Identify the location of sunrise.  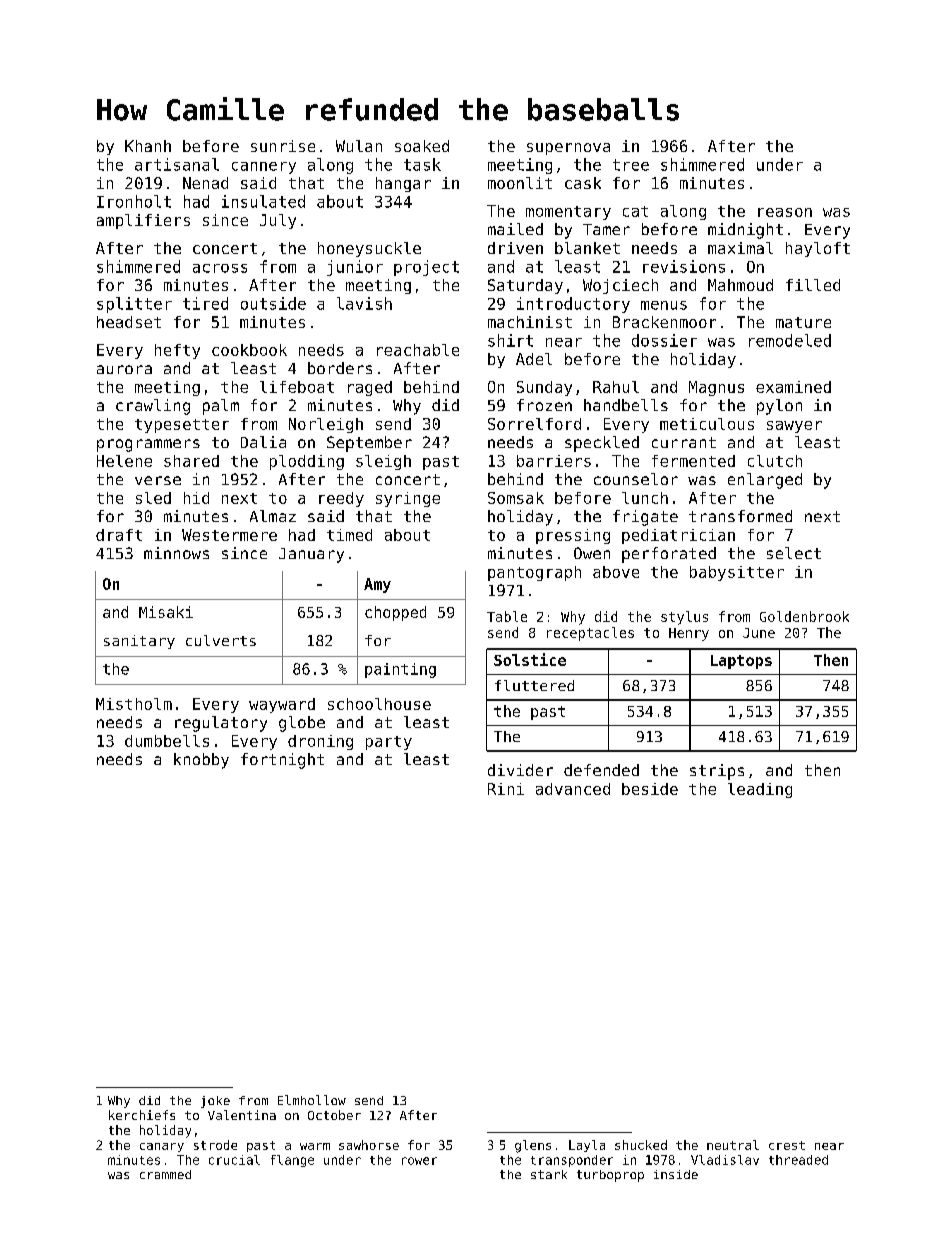
(283, 146).
